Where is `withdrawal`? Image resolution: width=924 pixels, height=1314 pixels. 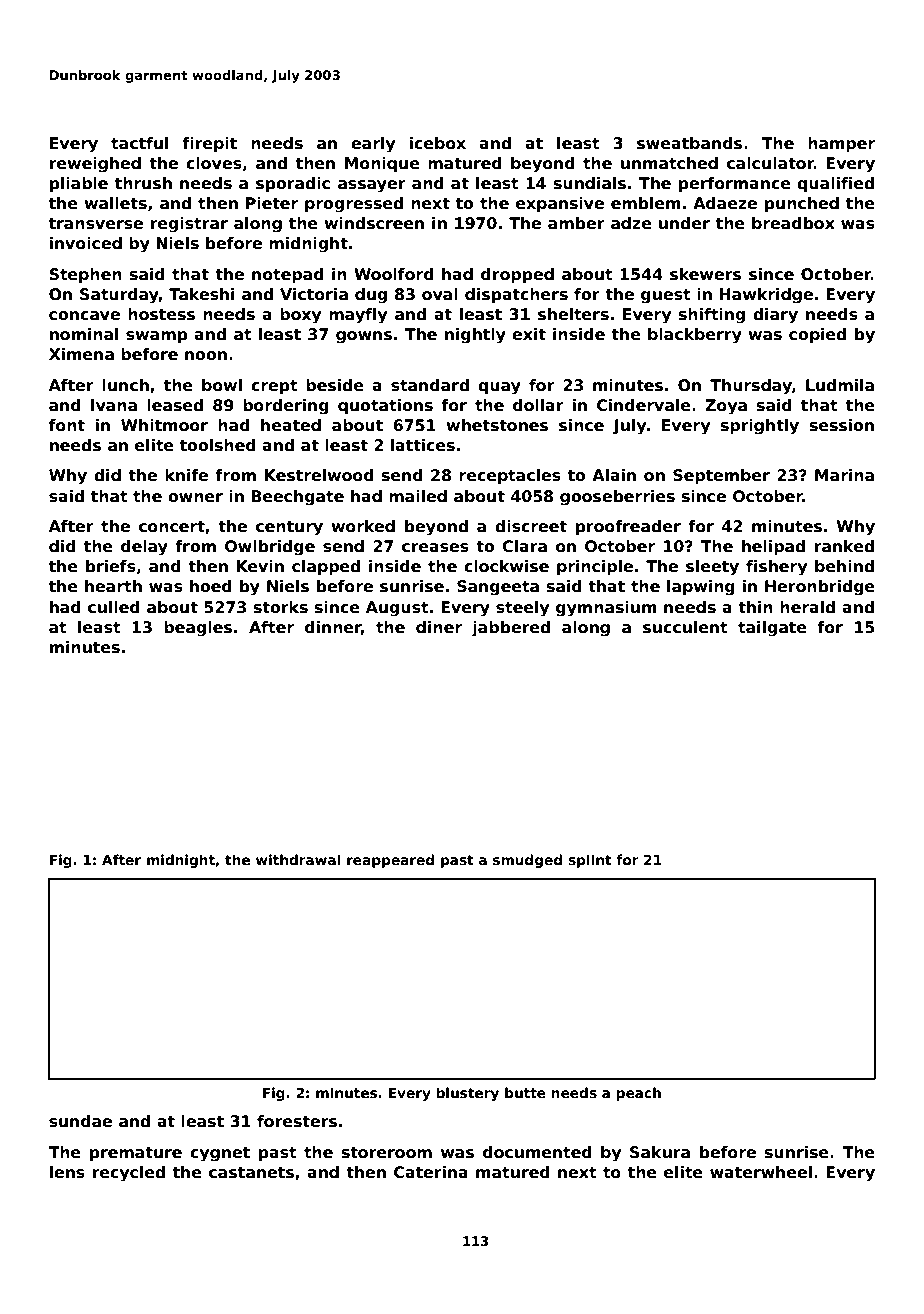
withdrawal is located at coordinates (298, 859).
